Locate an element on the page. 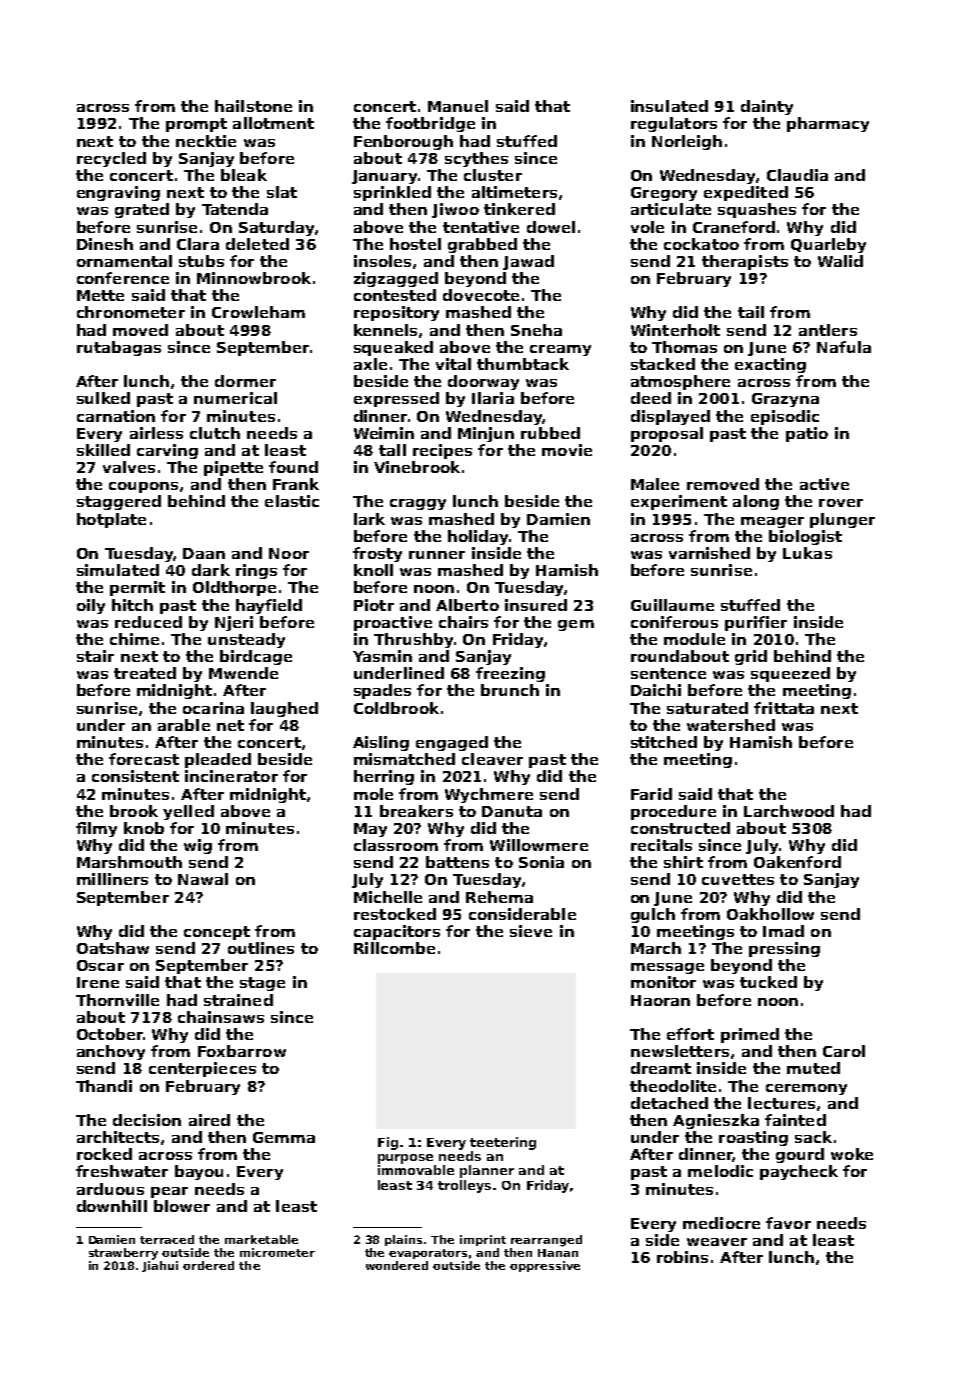  Crowleham is located at coordinates (258, 312).
